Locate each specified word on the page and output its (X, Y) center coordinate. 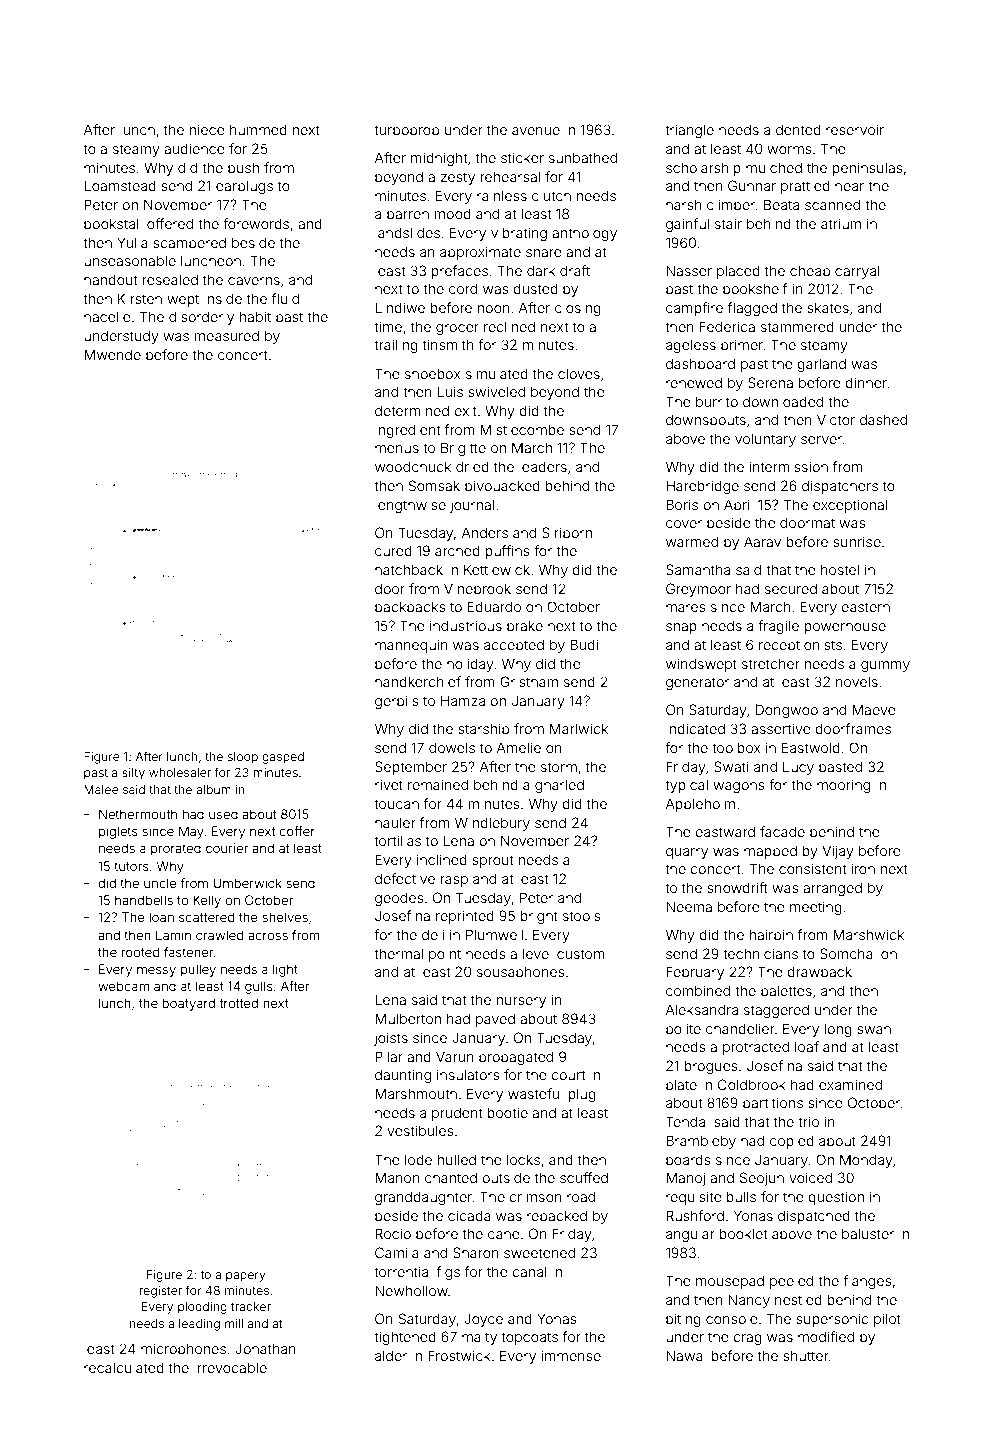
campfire (694, 309)
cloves (579, 373)
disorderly (201, 318)
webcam (123, 986)
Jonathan (265, 1348)
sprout (492, 861)
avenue (536, 131)
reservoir (855, 129)
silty (133, 774)
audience (194, 148)
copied (792, 1142)
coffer (297, 831)
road (581, 1196)
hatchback (409, 569)
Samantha (698, 569)
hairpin (771, 936)
